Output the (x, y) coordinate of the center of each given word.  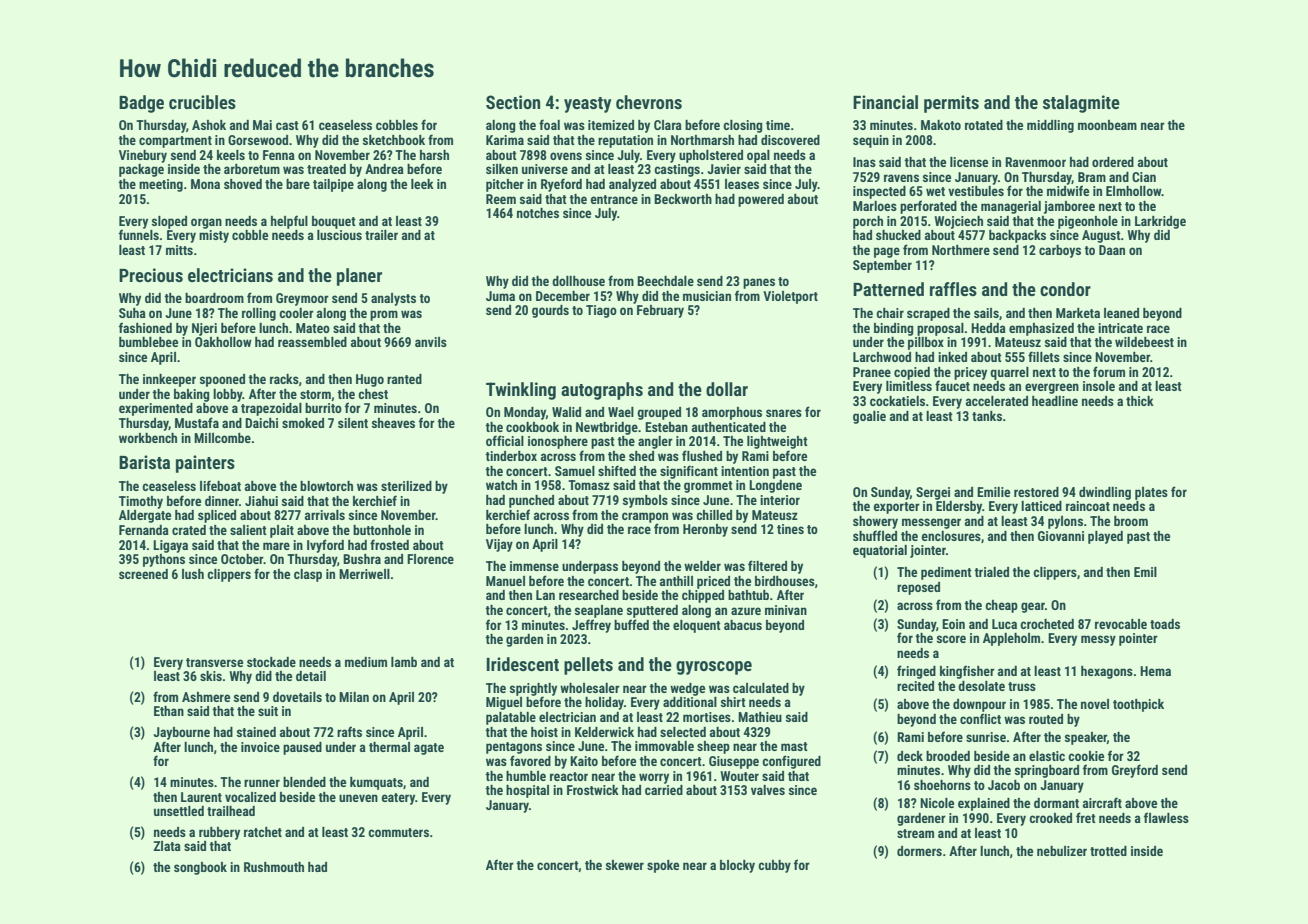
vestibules (976, 191)
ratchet (263, 832)
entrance (614, 199)
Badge (141, 104)
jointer (928, 551)
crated (189, 530)
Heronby (705, 530)
